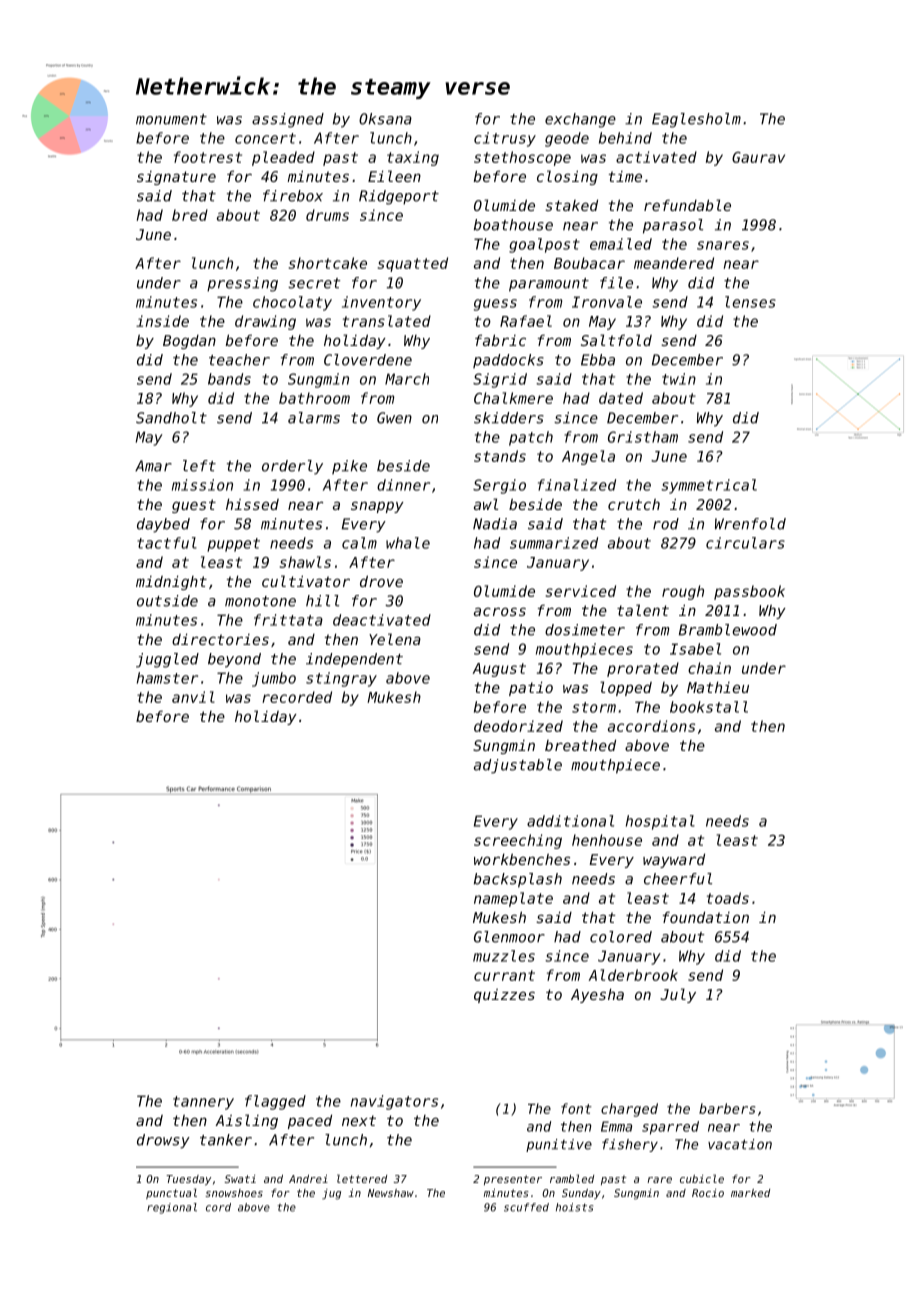 The width and height of the image is (924, 1314). What do you see at coordinates (314, 398) in the image?
I see `bathroom` at bounding box center [314, 398].
